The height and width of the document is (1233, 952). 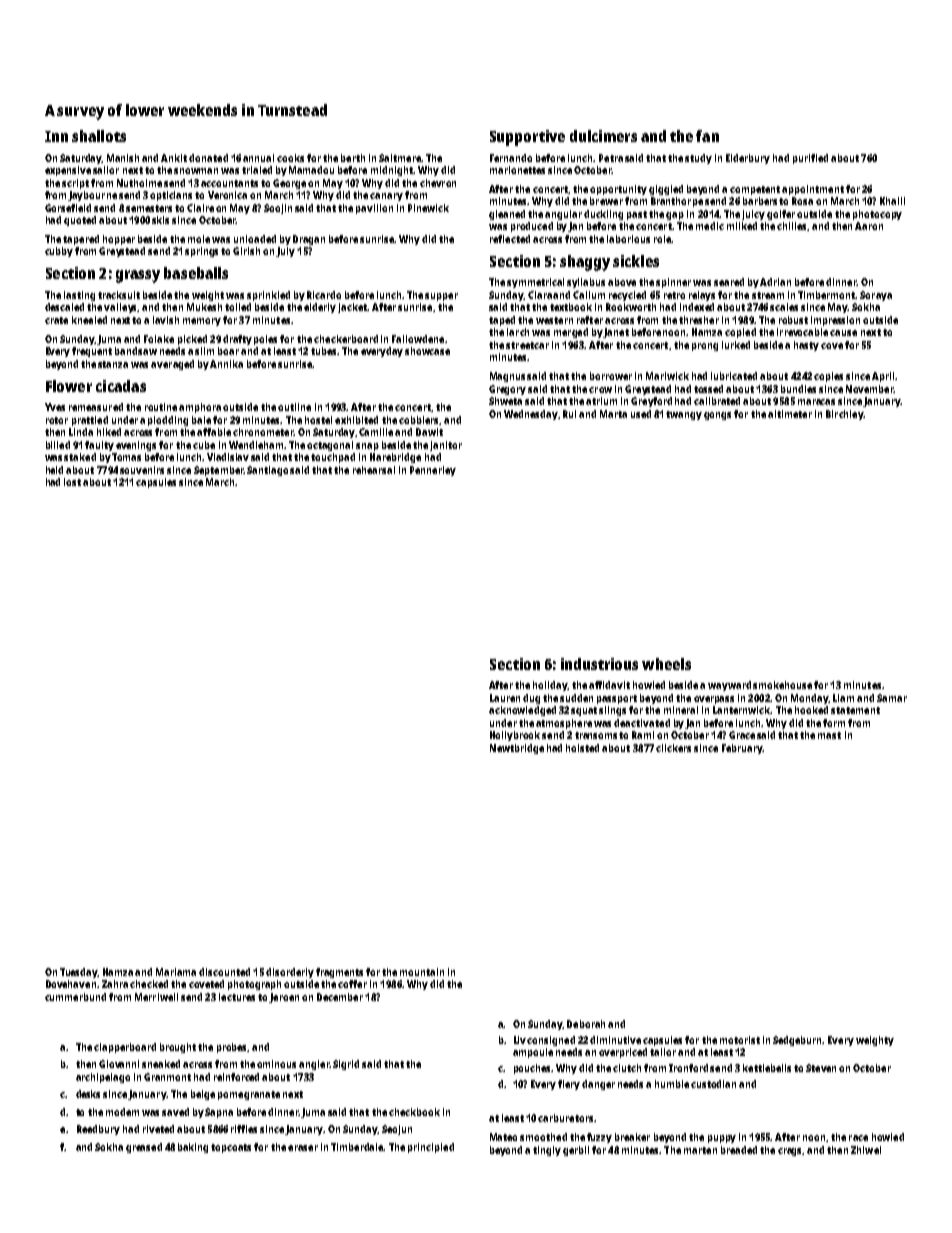 What do you see at coordinates (303, 1148) in the document?
I see `eraser` at bounding box center [303, 1148].
